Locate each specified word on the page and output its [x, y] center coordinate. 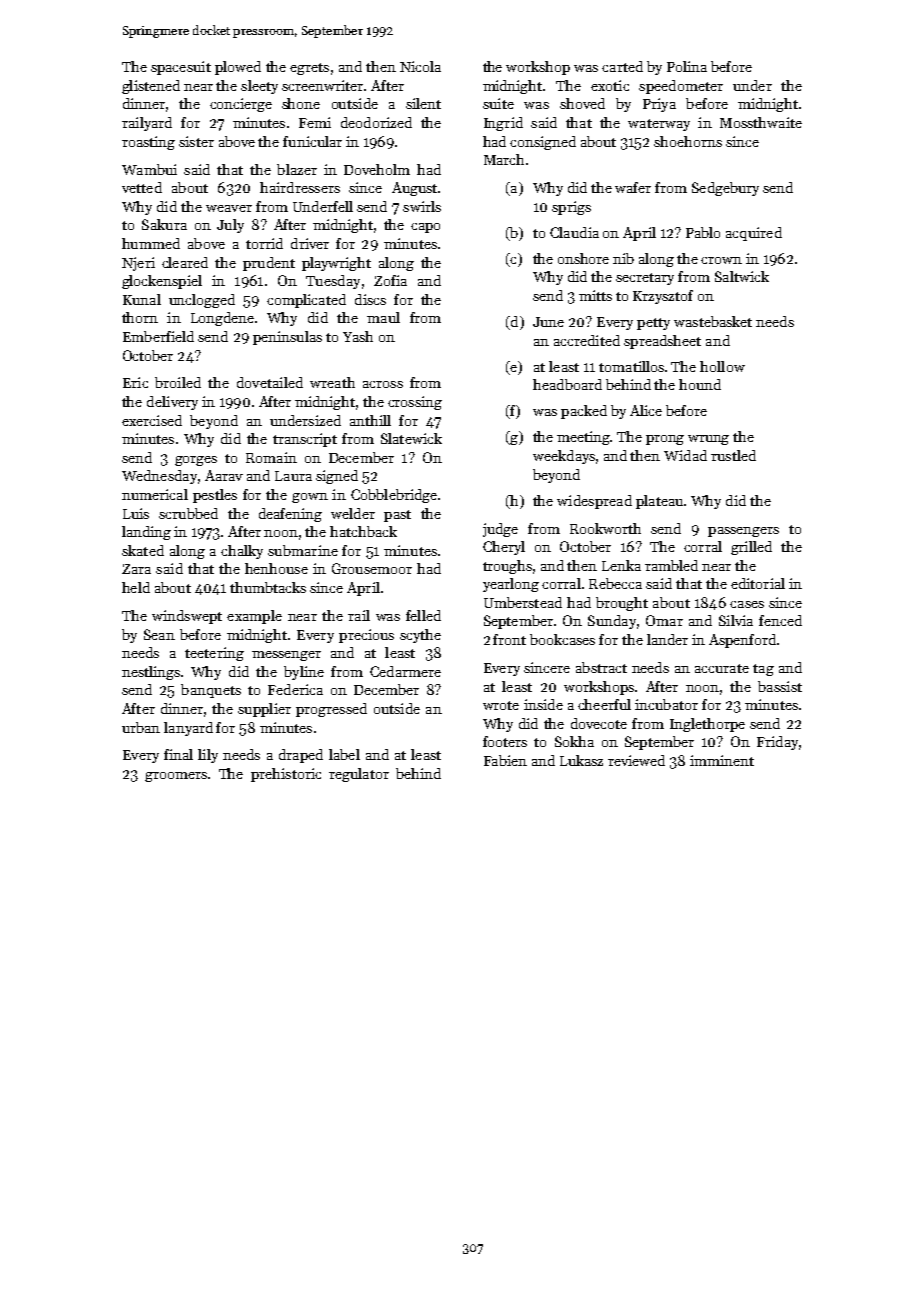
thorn [140, 317]
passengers [743, 532]
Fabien [505, 760]
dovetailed [270, 382]
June [548, 322]
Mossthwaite [761, 122]
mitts [595, 295]
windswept [187, 617]
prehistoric [286, 775]
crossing [415, 403]
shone [301, 103]
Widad [685, 455]
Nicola [420, 66]
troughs [507, 567]
